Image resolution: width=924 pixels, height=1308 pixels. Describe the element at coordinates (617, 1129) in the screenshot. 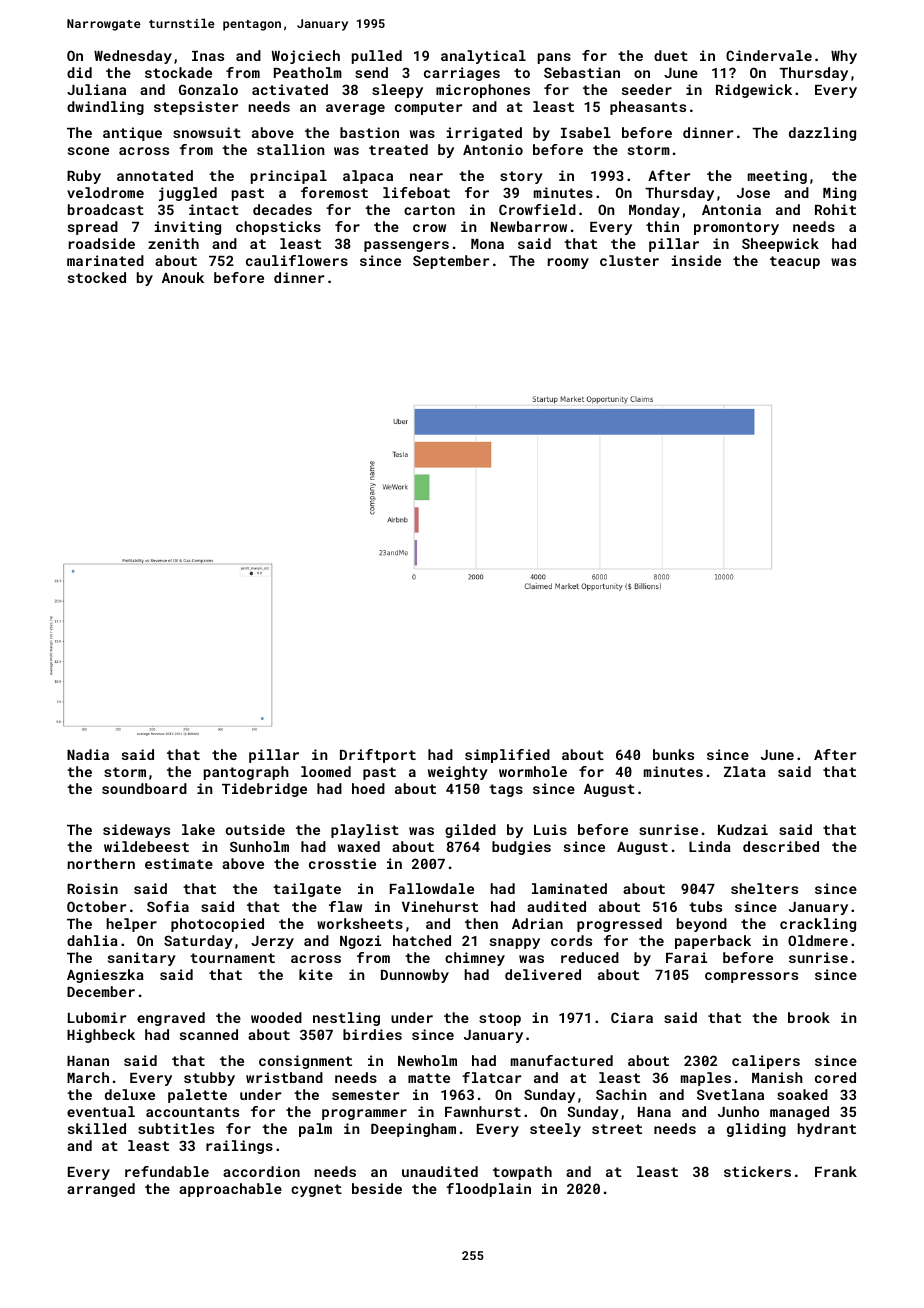

I see `street` at that location.
